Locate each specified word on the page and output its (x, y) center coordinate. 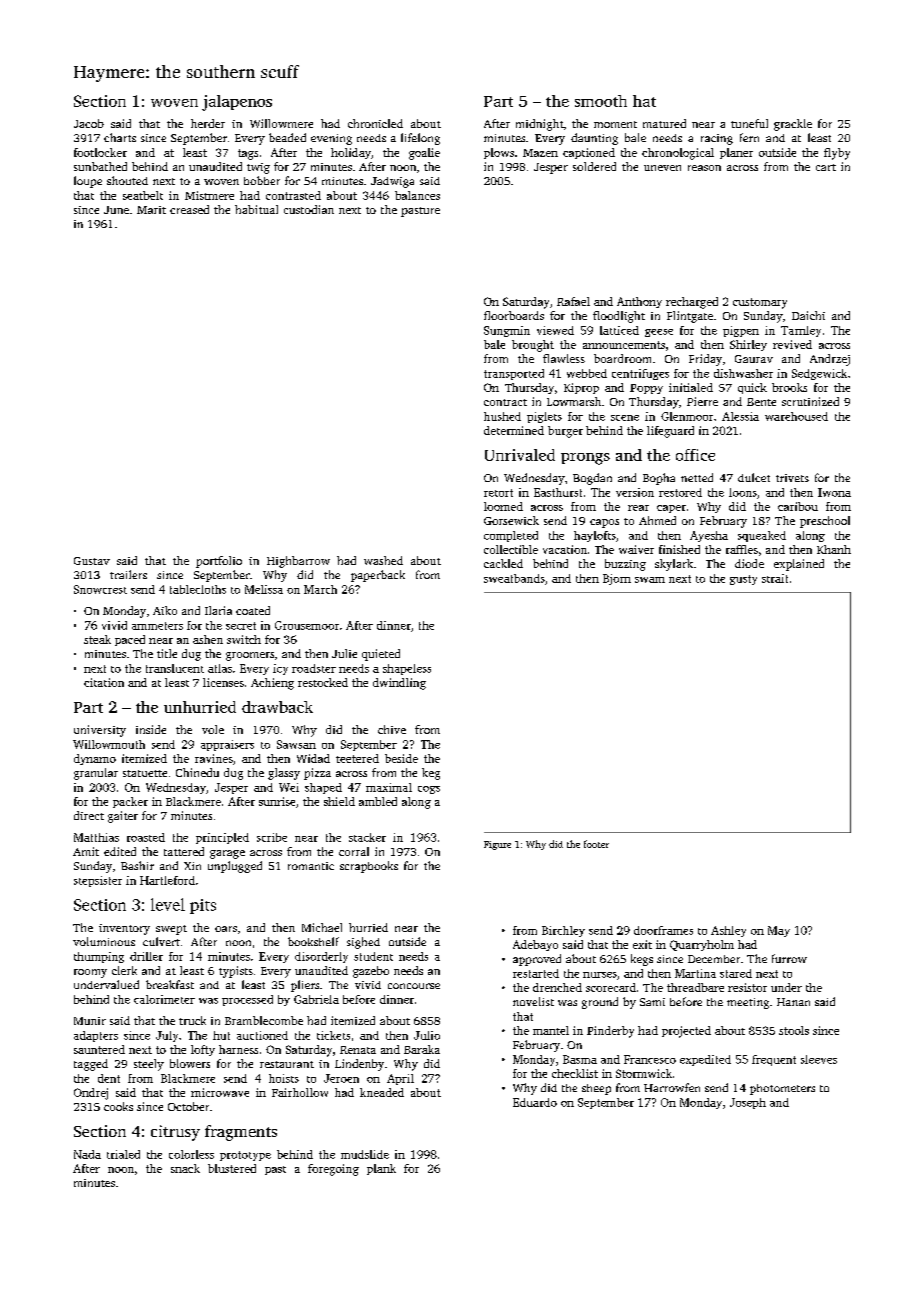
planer (736, 153)
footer (596, 844)
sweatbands (514, 578)
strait (775, 578)
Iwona (834, 492)
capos (604, 523)
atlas (220, 668)
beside (401, 758)
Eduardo (535, 1102)
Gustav (92, 561)
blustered (232, 1168)
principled (222, 838)
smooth (601, 101)
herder (208, 123)
